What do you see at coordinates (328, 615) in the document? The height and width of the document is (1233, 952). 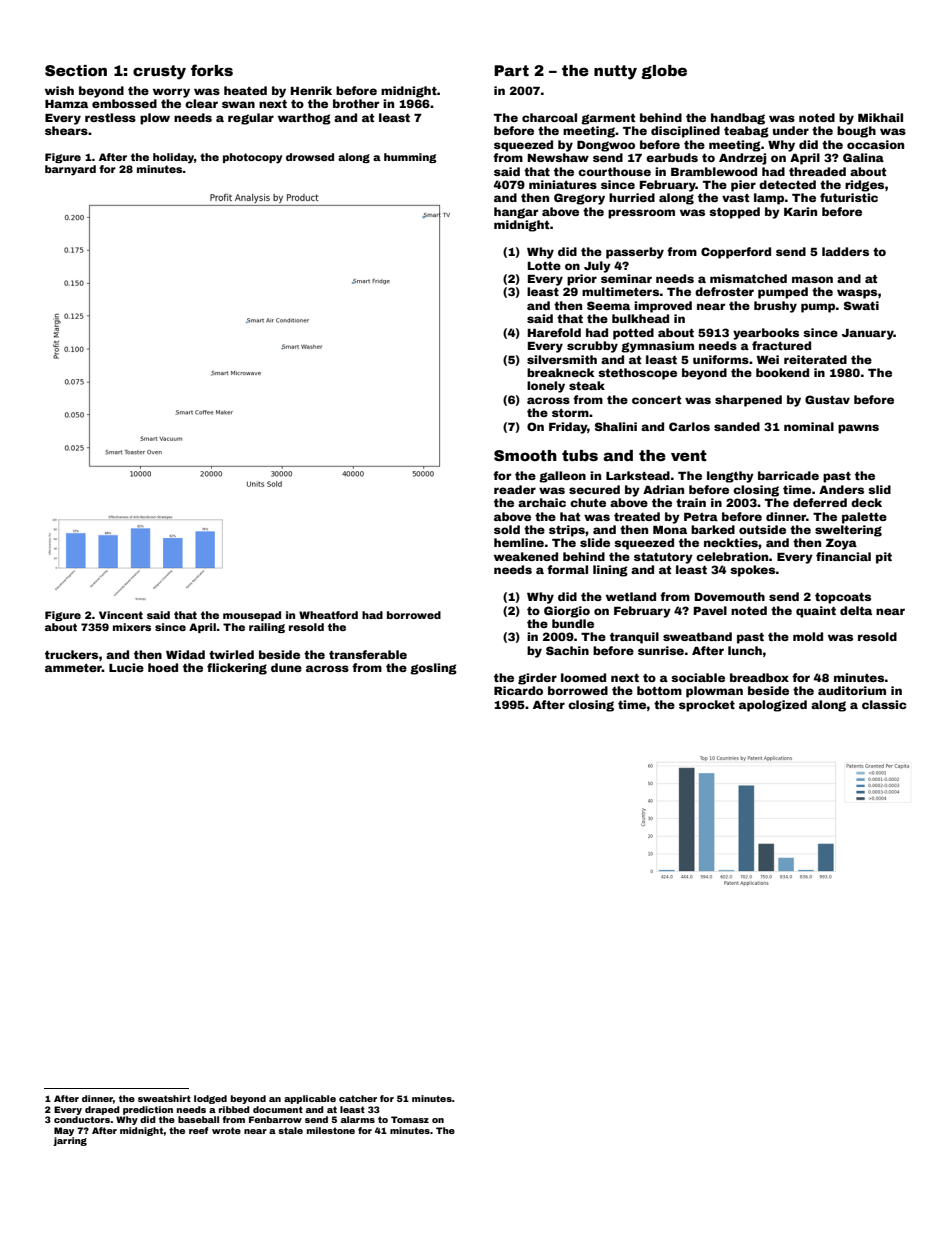 I see `Wheatford` at bounding box center [328, 615].
